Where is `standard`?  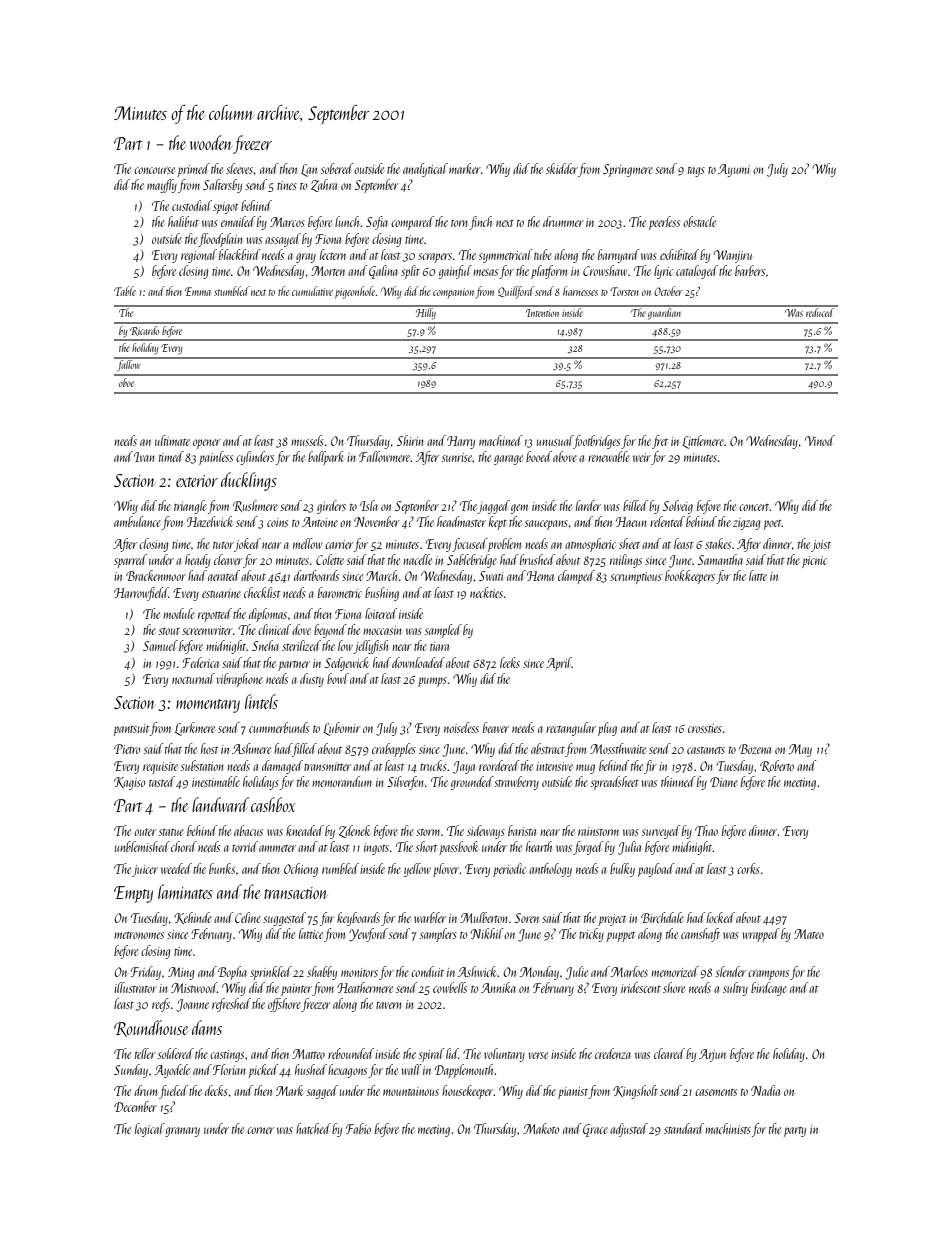 standard is located at coordinates (684, 1128).
